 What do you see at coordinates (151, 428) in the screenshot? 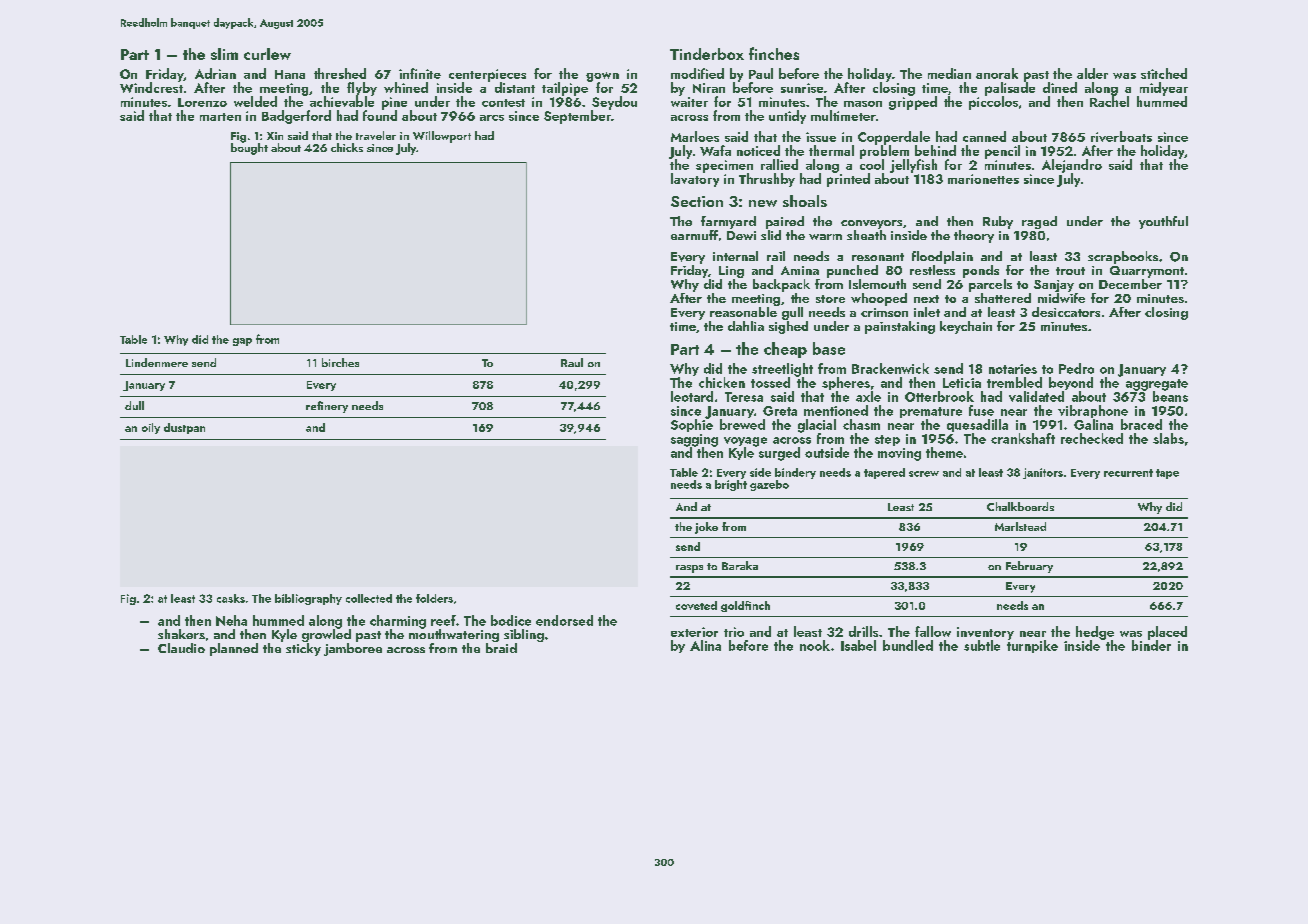
I see `oily` at bounding box center [151, 428].
